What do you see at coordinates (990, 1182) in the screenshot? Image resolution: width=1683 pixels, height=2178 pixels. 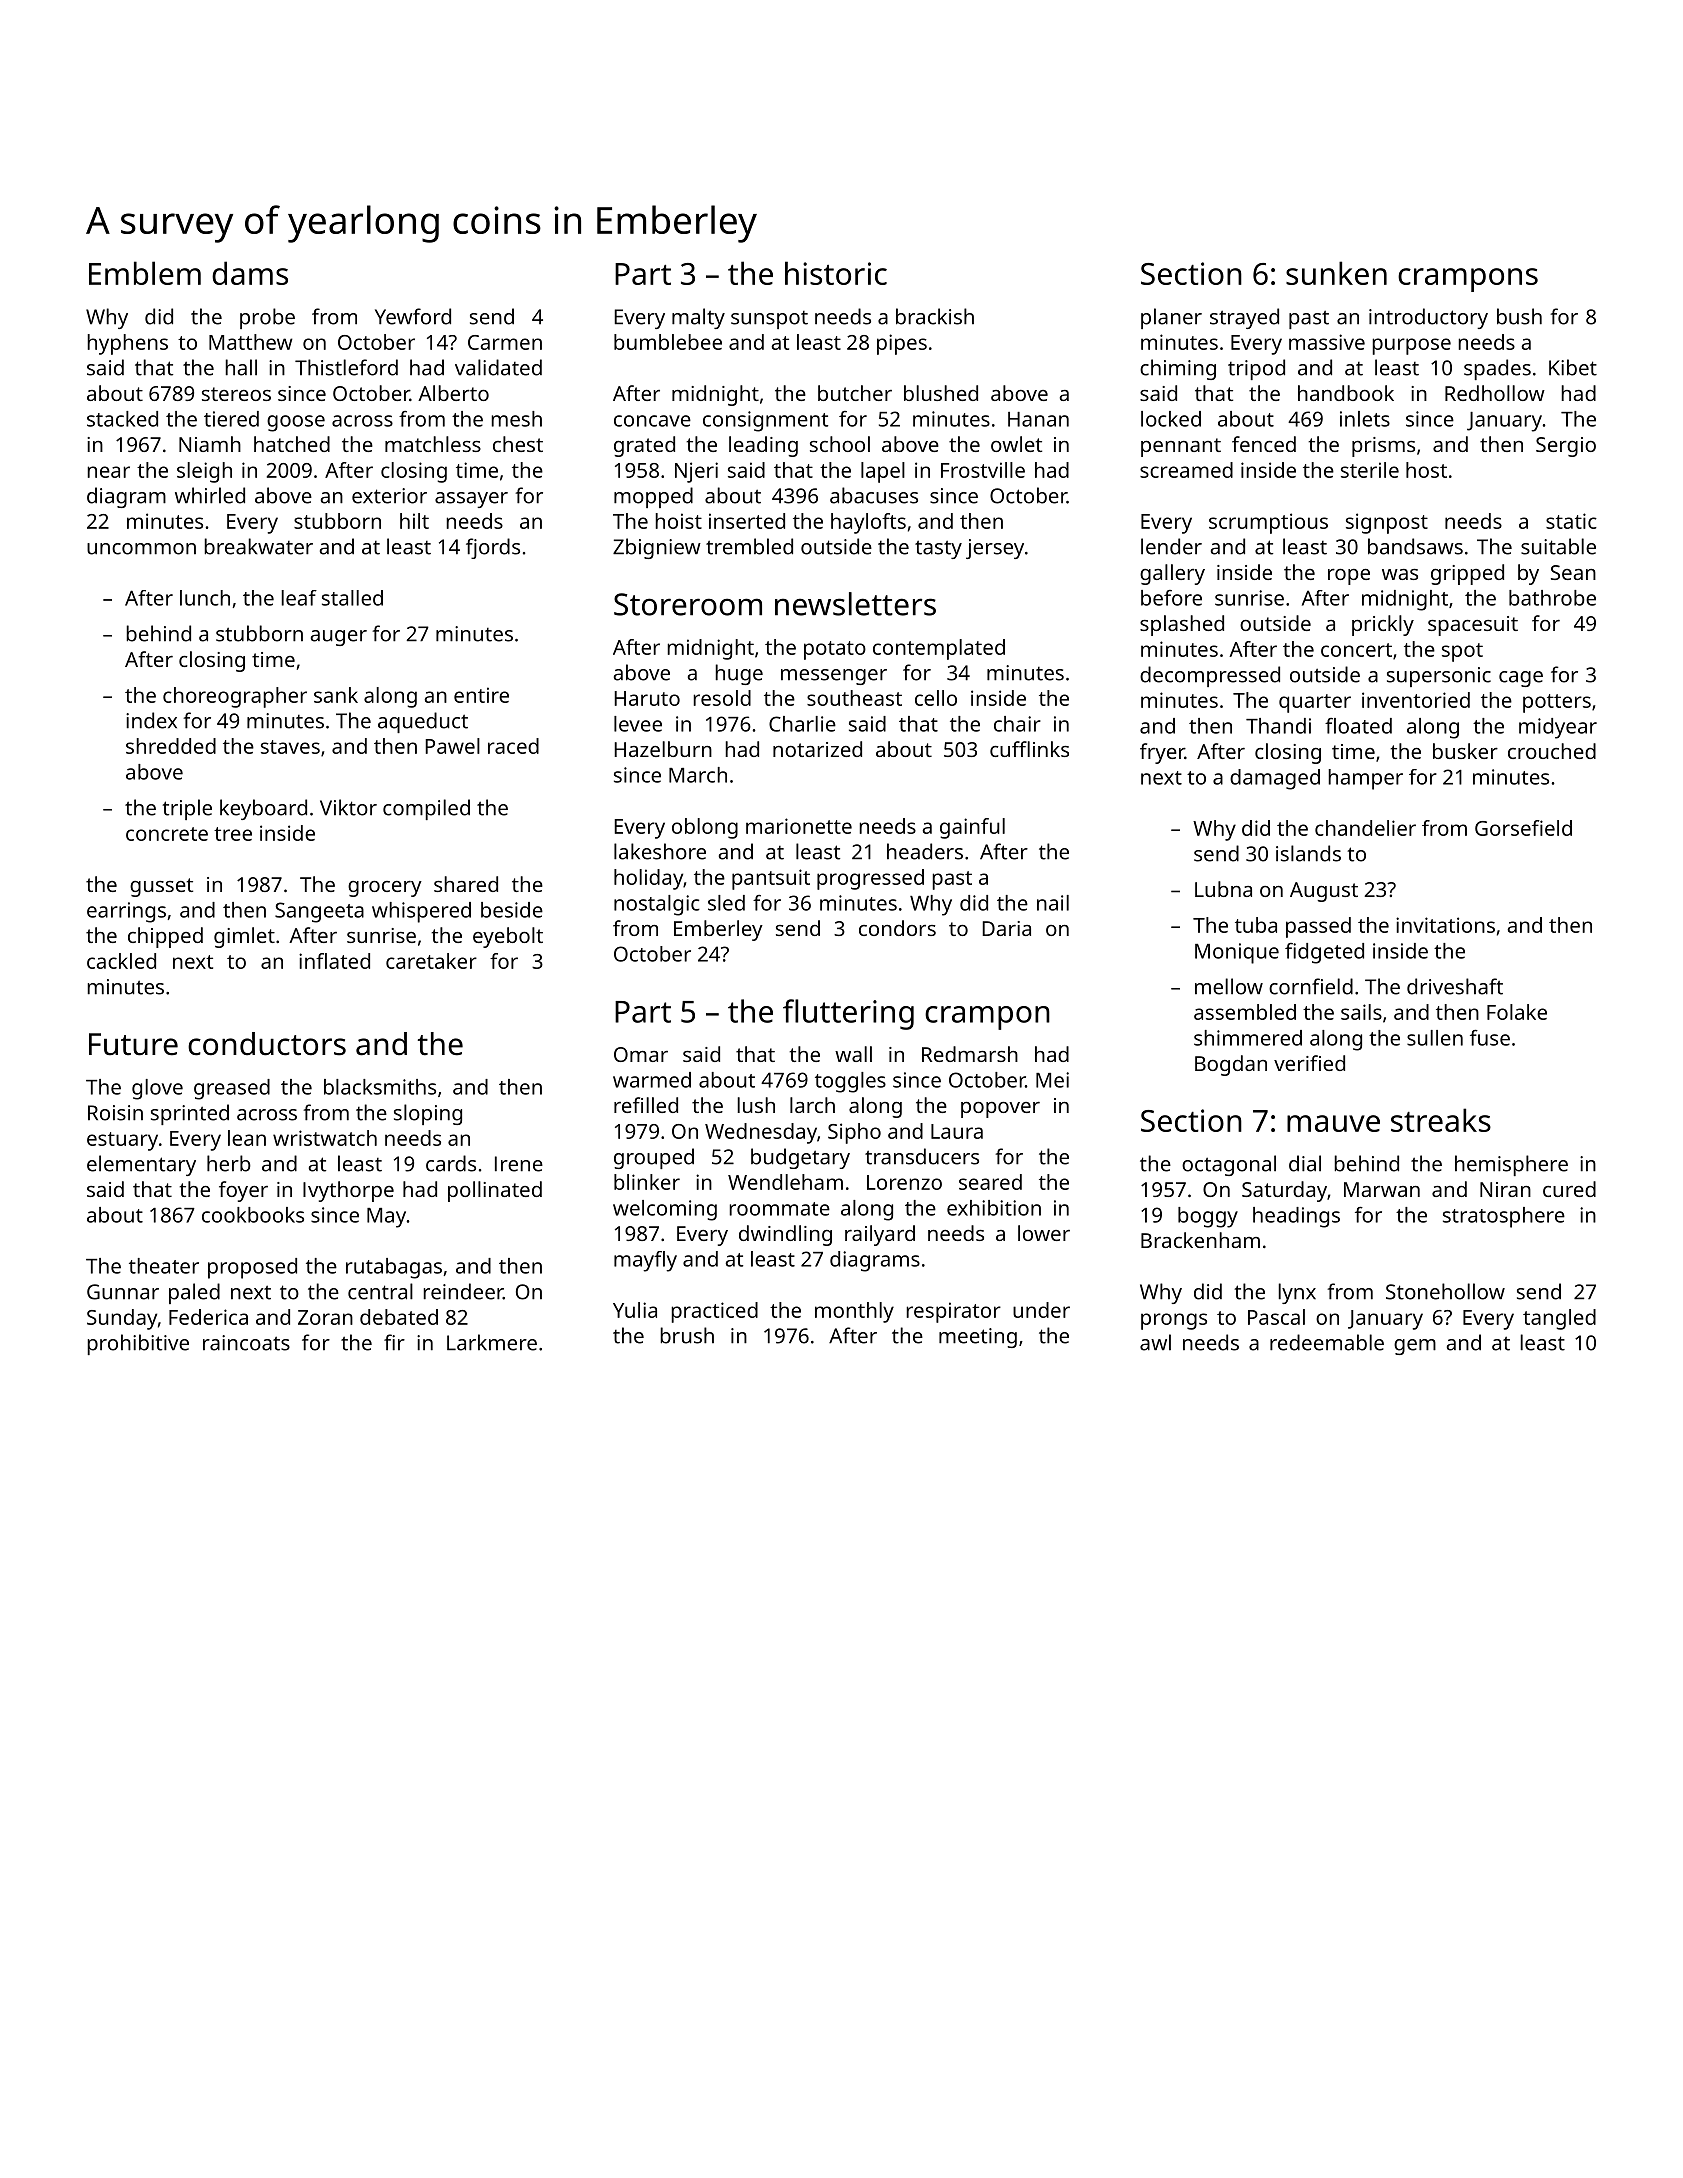 I see `seared` at bounding box center [990, 1182].
